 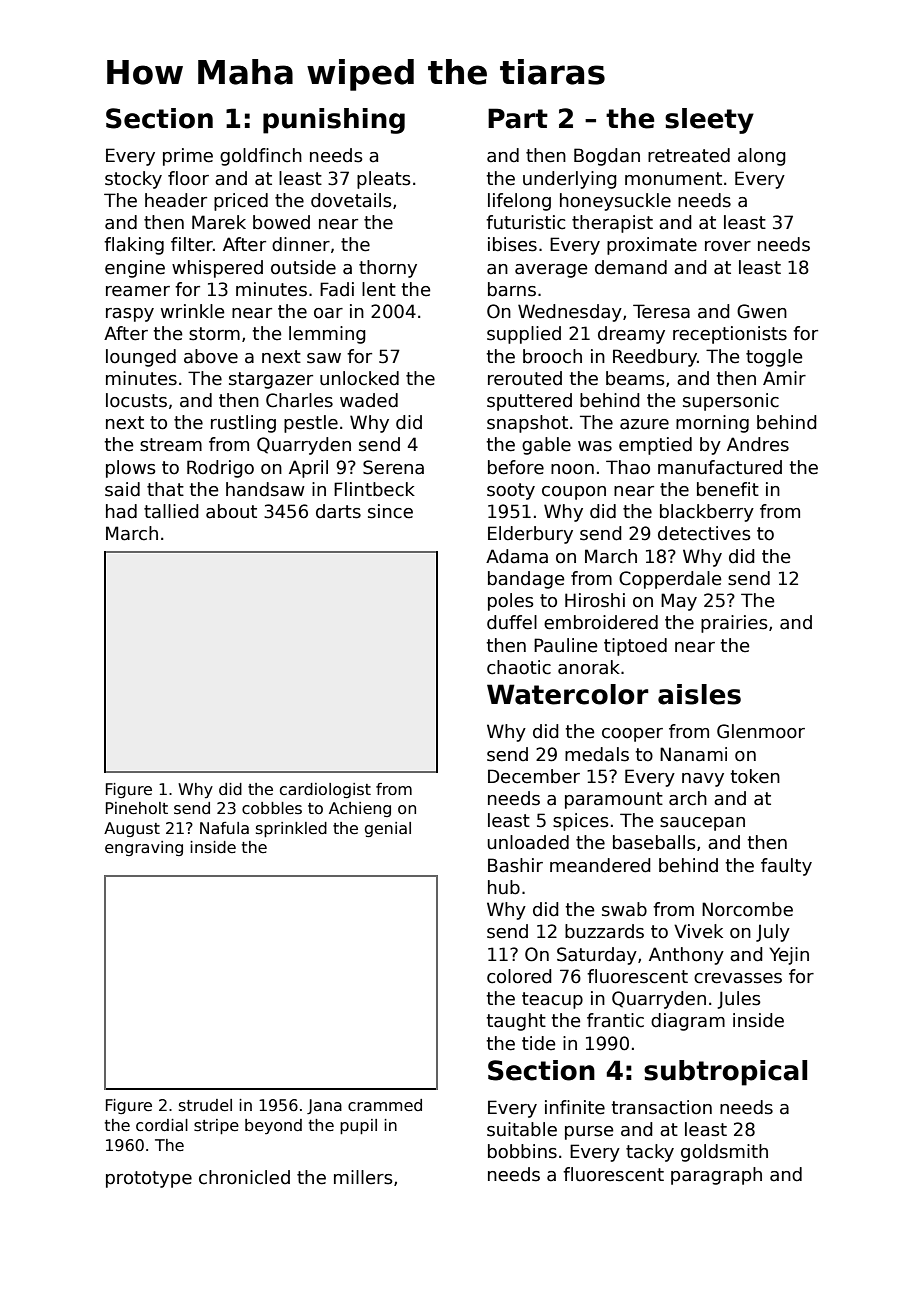 I want to click on Pineholt, so click(x=137, y=808).
